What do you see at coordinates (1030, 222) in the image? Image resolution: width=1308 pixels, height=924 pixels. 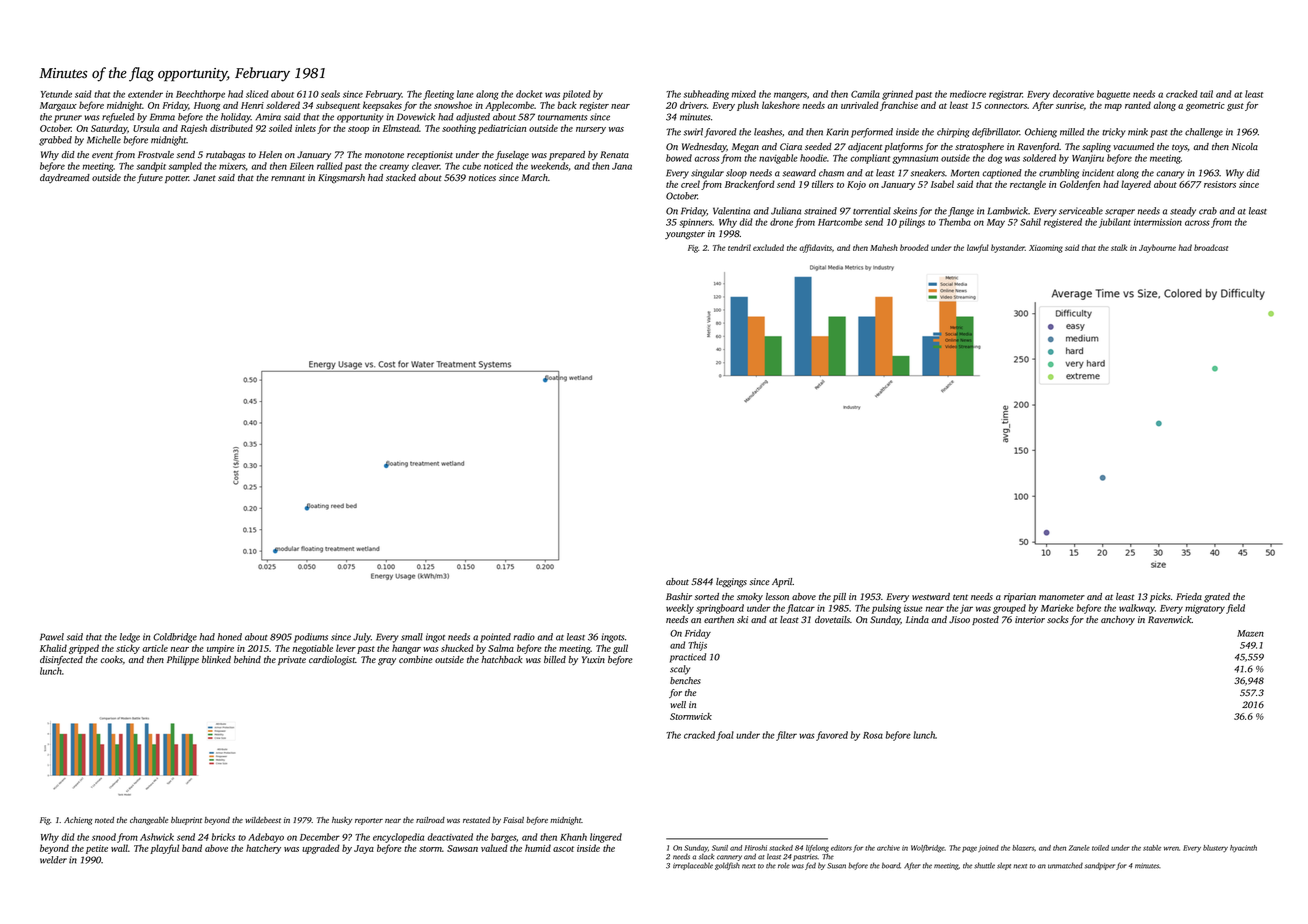 I see `Sahil` at bounding box center [1030, 222].
